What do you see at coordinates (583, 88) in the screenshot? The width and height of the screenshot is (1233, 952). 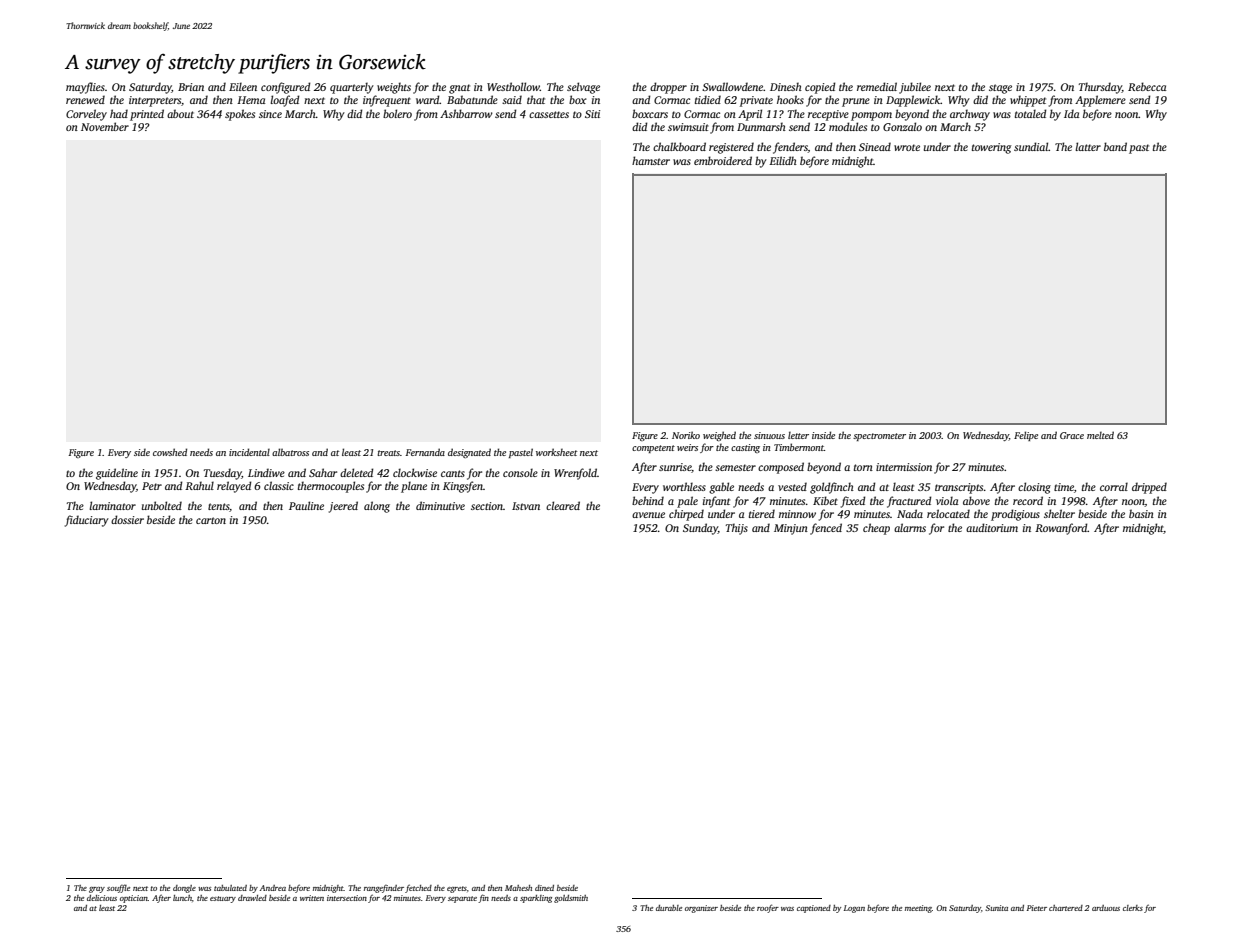 I see `selvage` at bounding box center [583, 88].
